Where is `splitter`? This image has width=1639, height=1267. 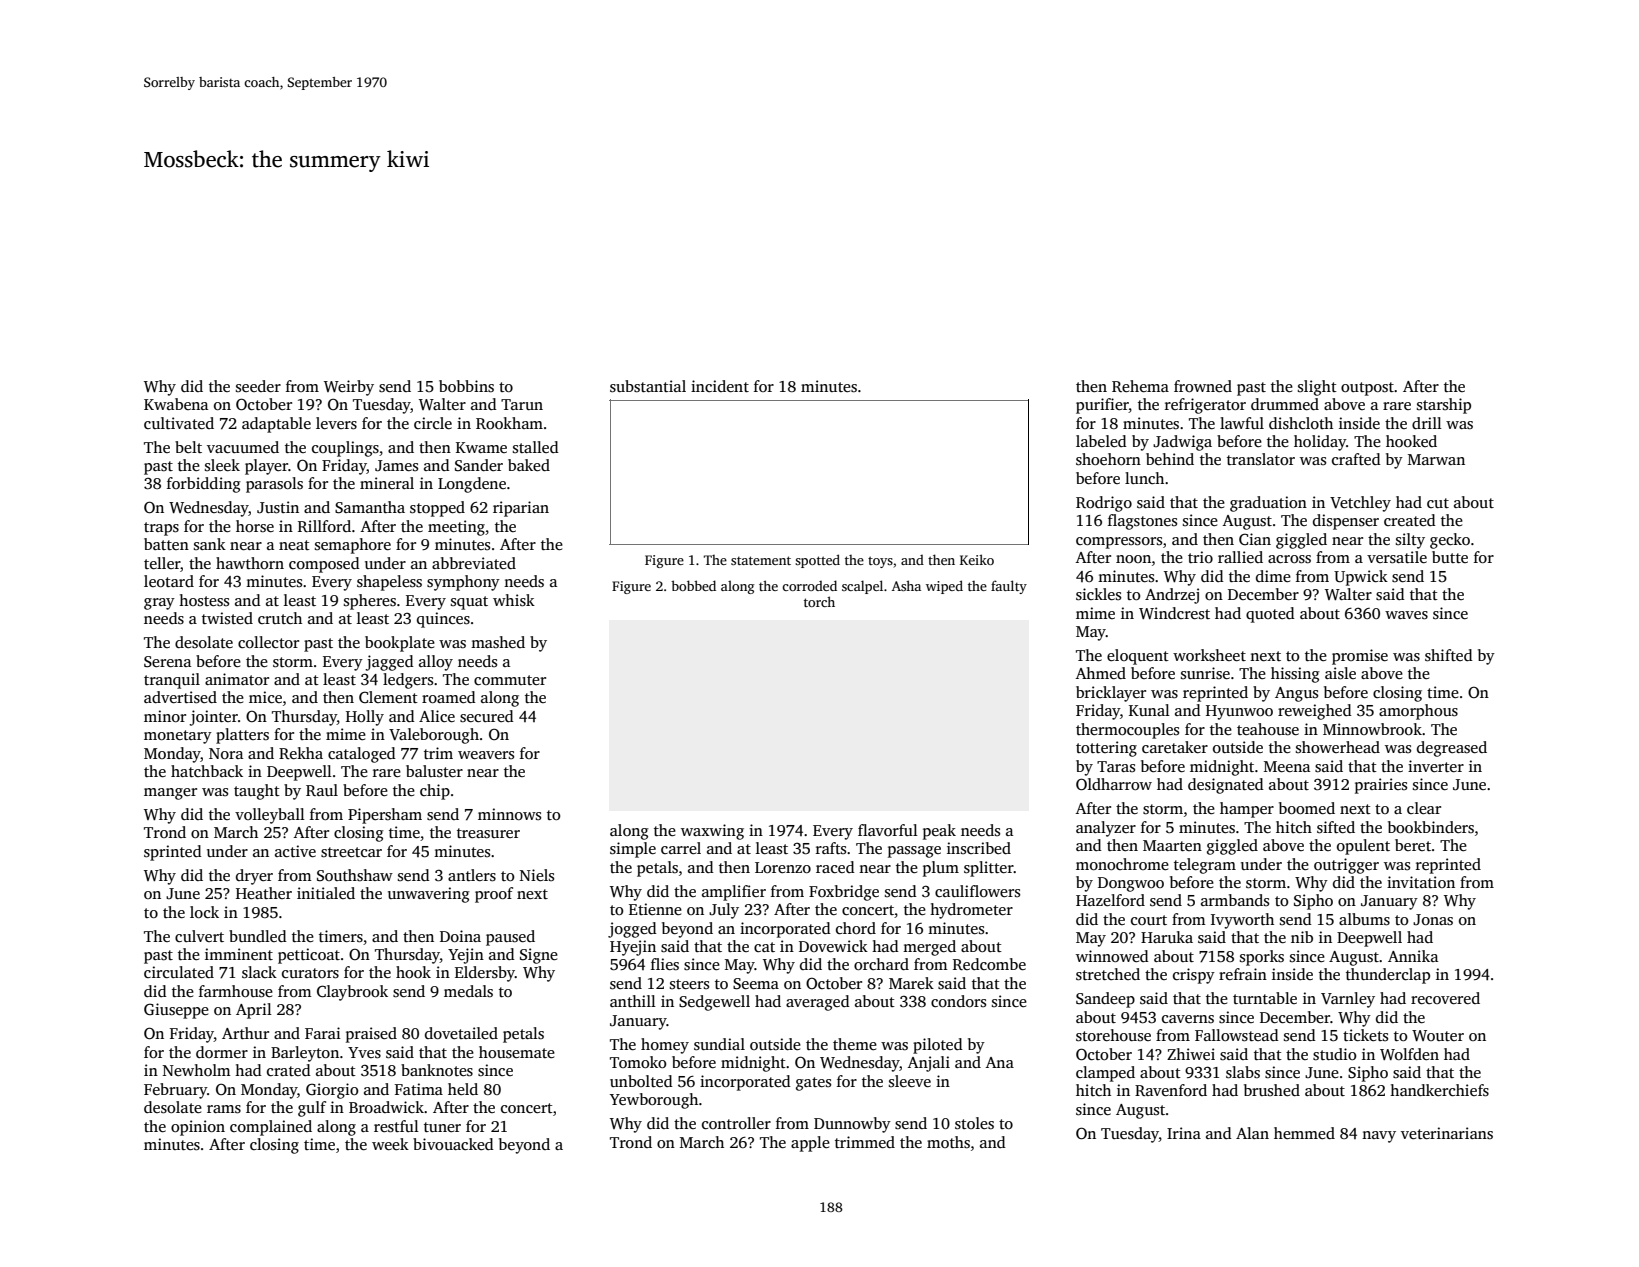 splitter is located at coordinates (989, 869).
